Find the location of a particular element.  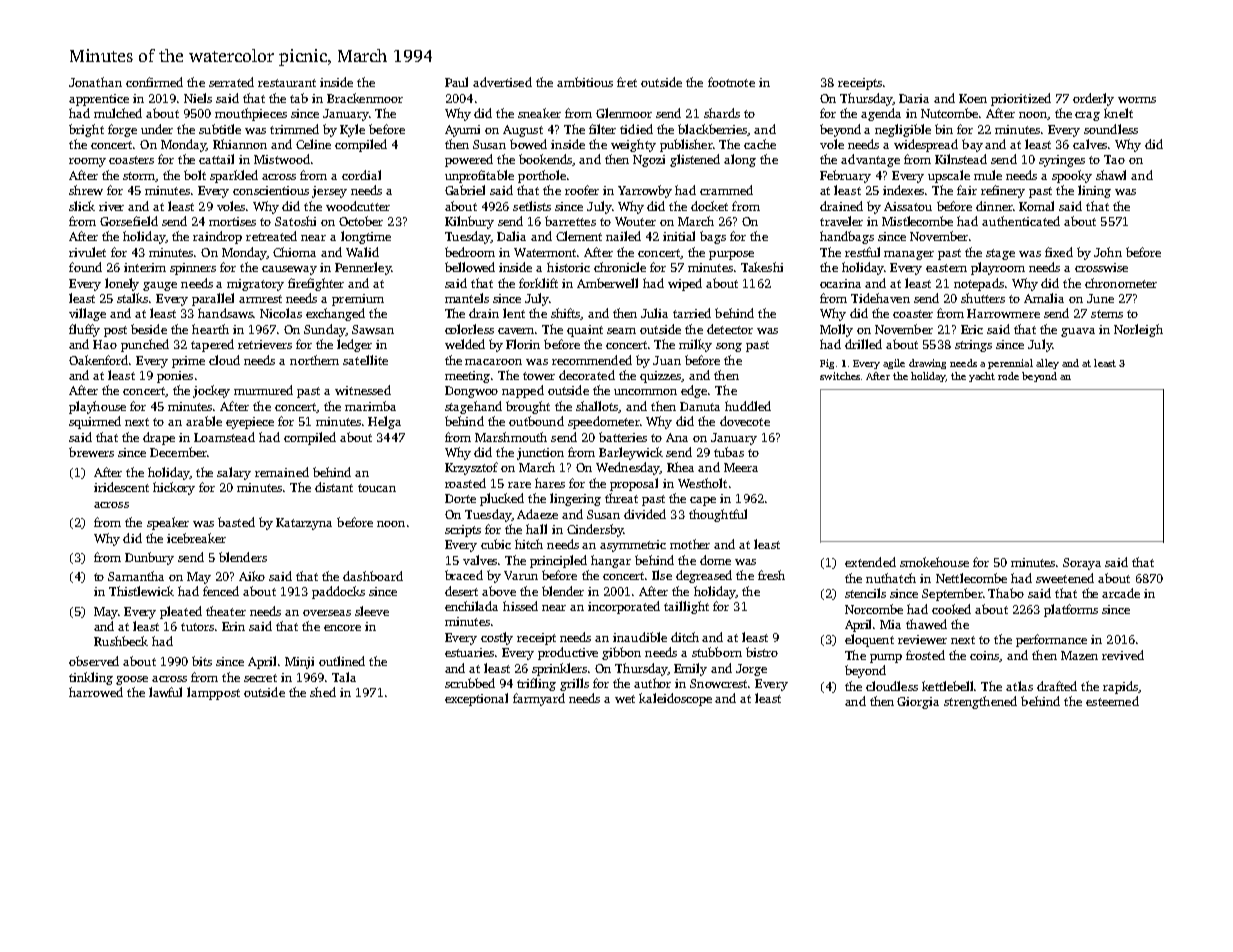

retrievers is located at coordinates (265, 344).
